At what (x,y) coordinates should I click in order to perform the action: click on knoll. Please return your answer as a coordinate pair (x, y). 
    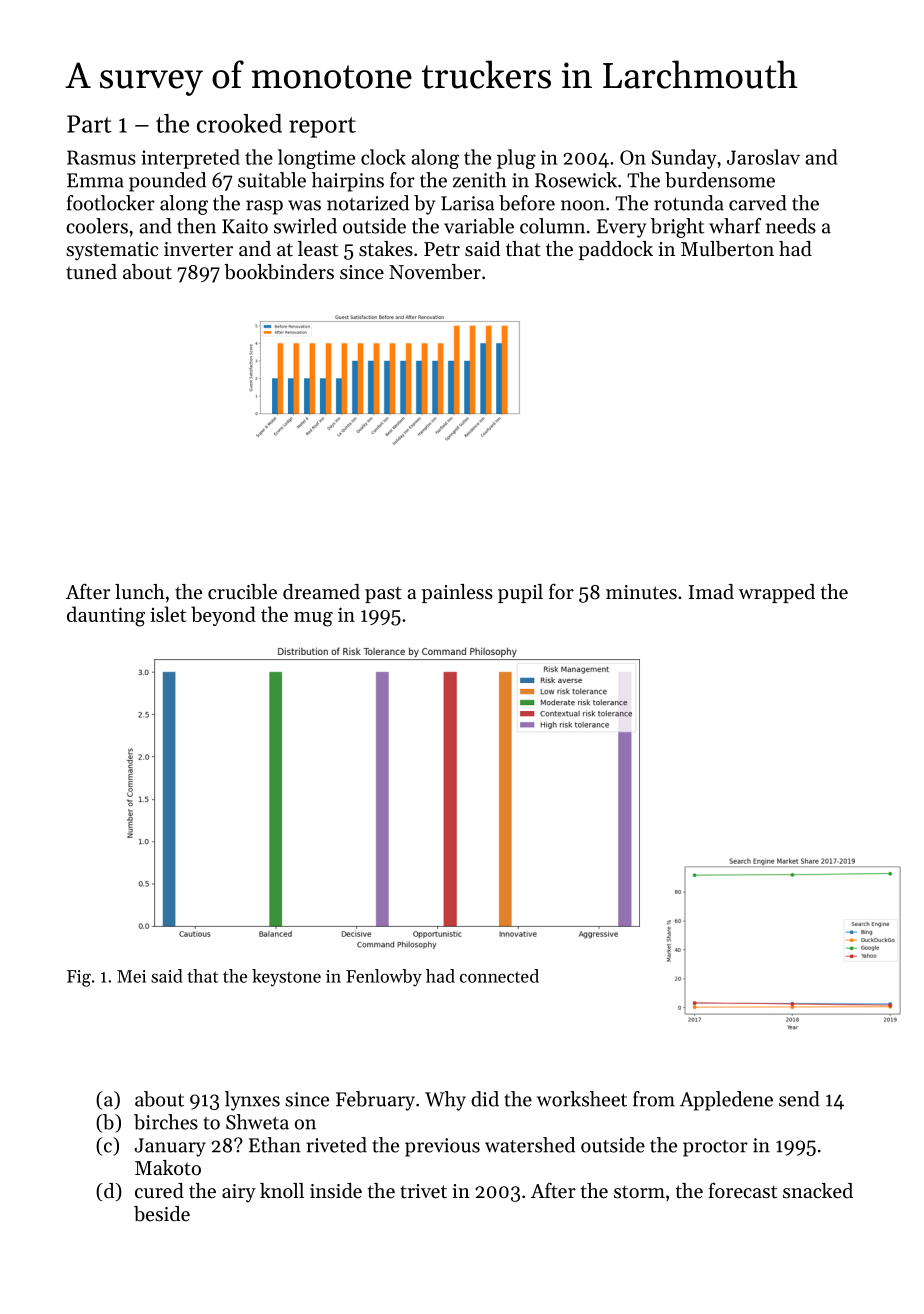
    Looking at the image, I should click on (282, 1190).
